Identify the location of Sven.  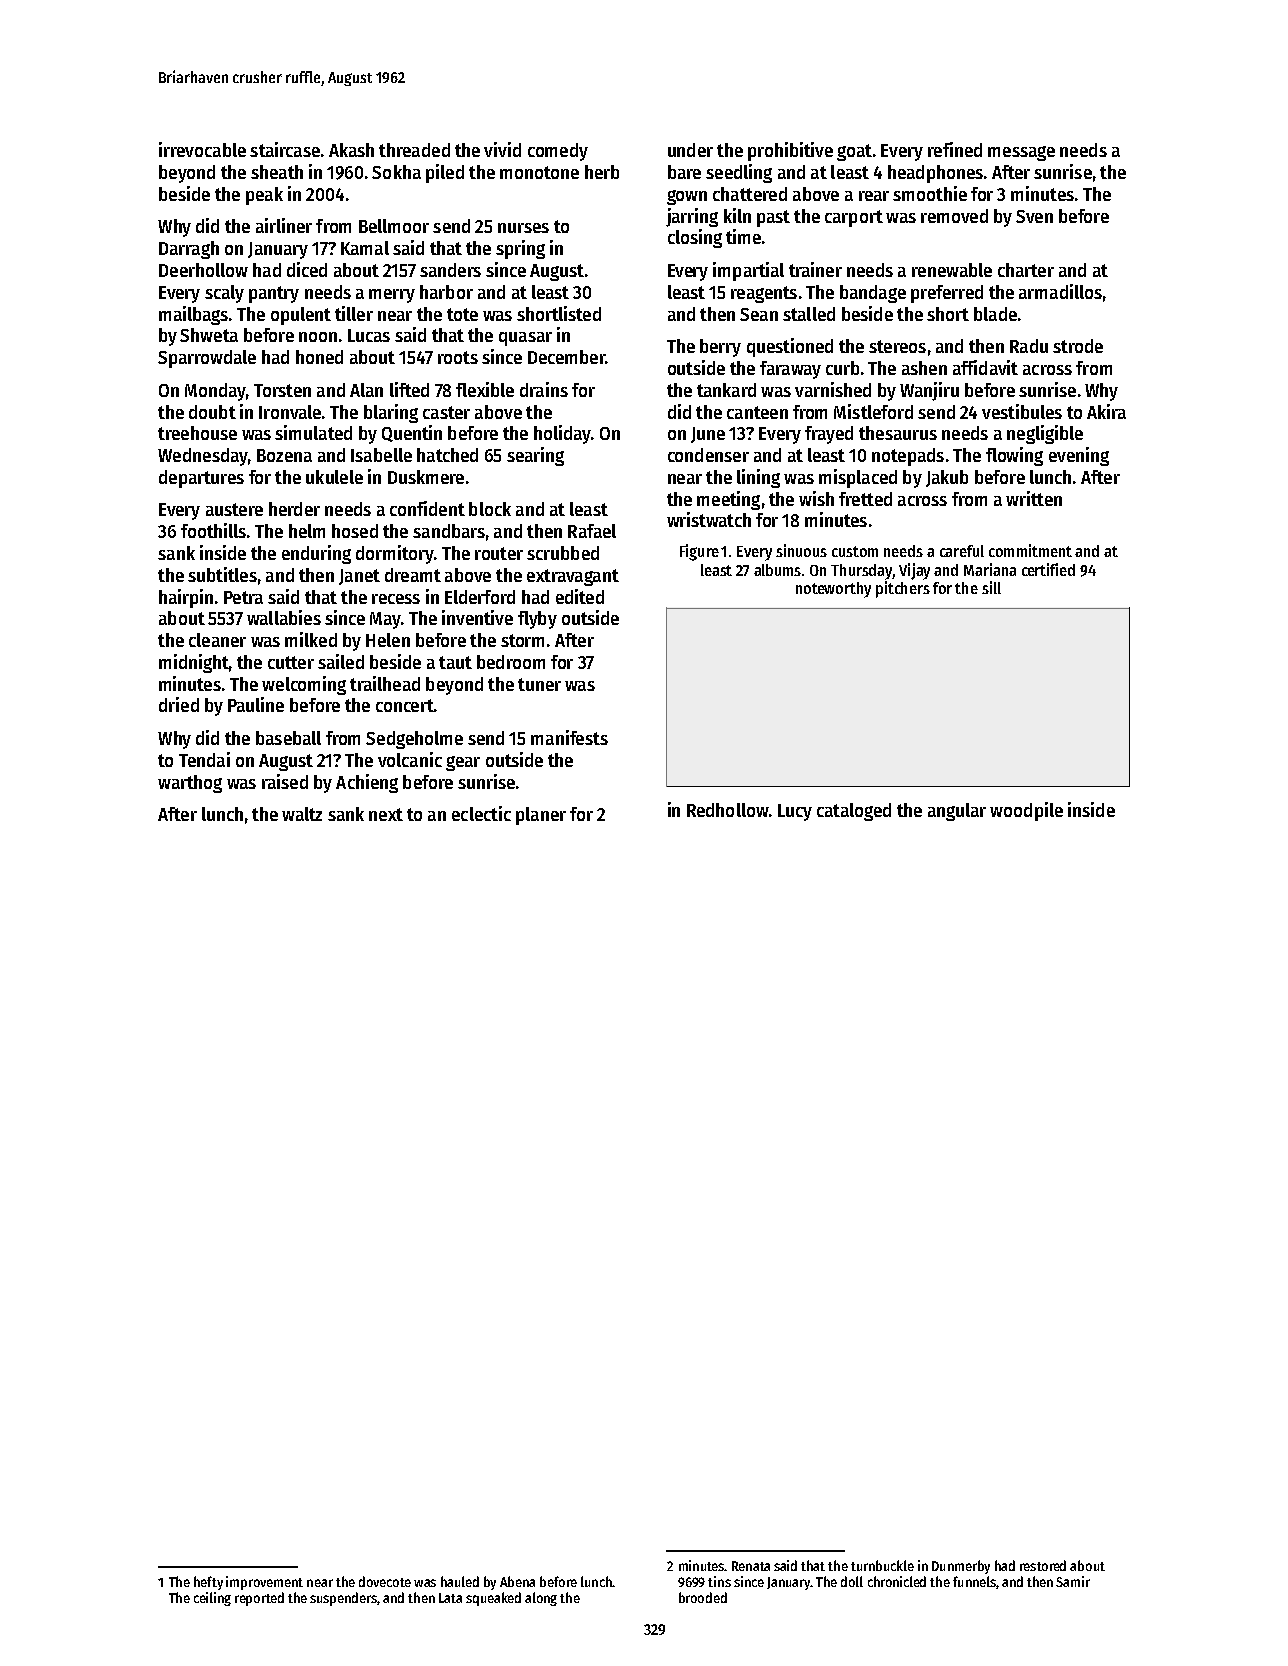
(1034, 216).
